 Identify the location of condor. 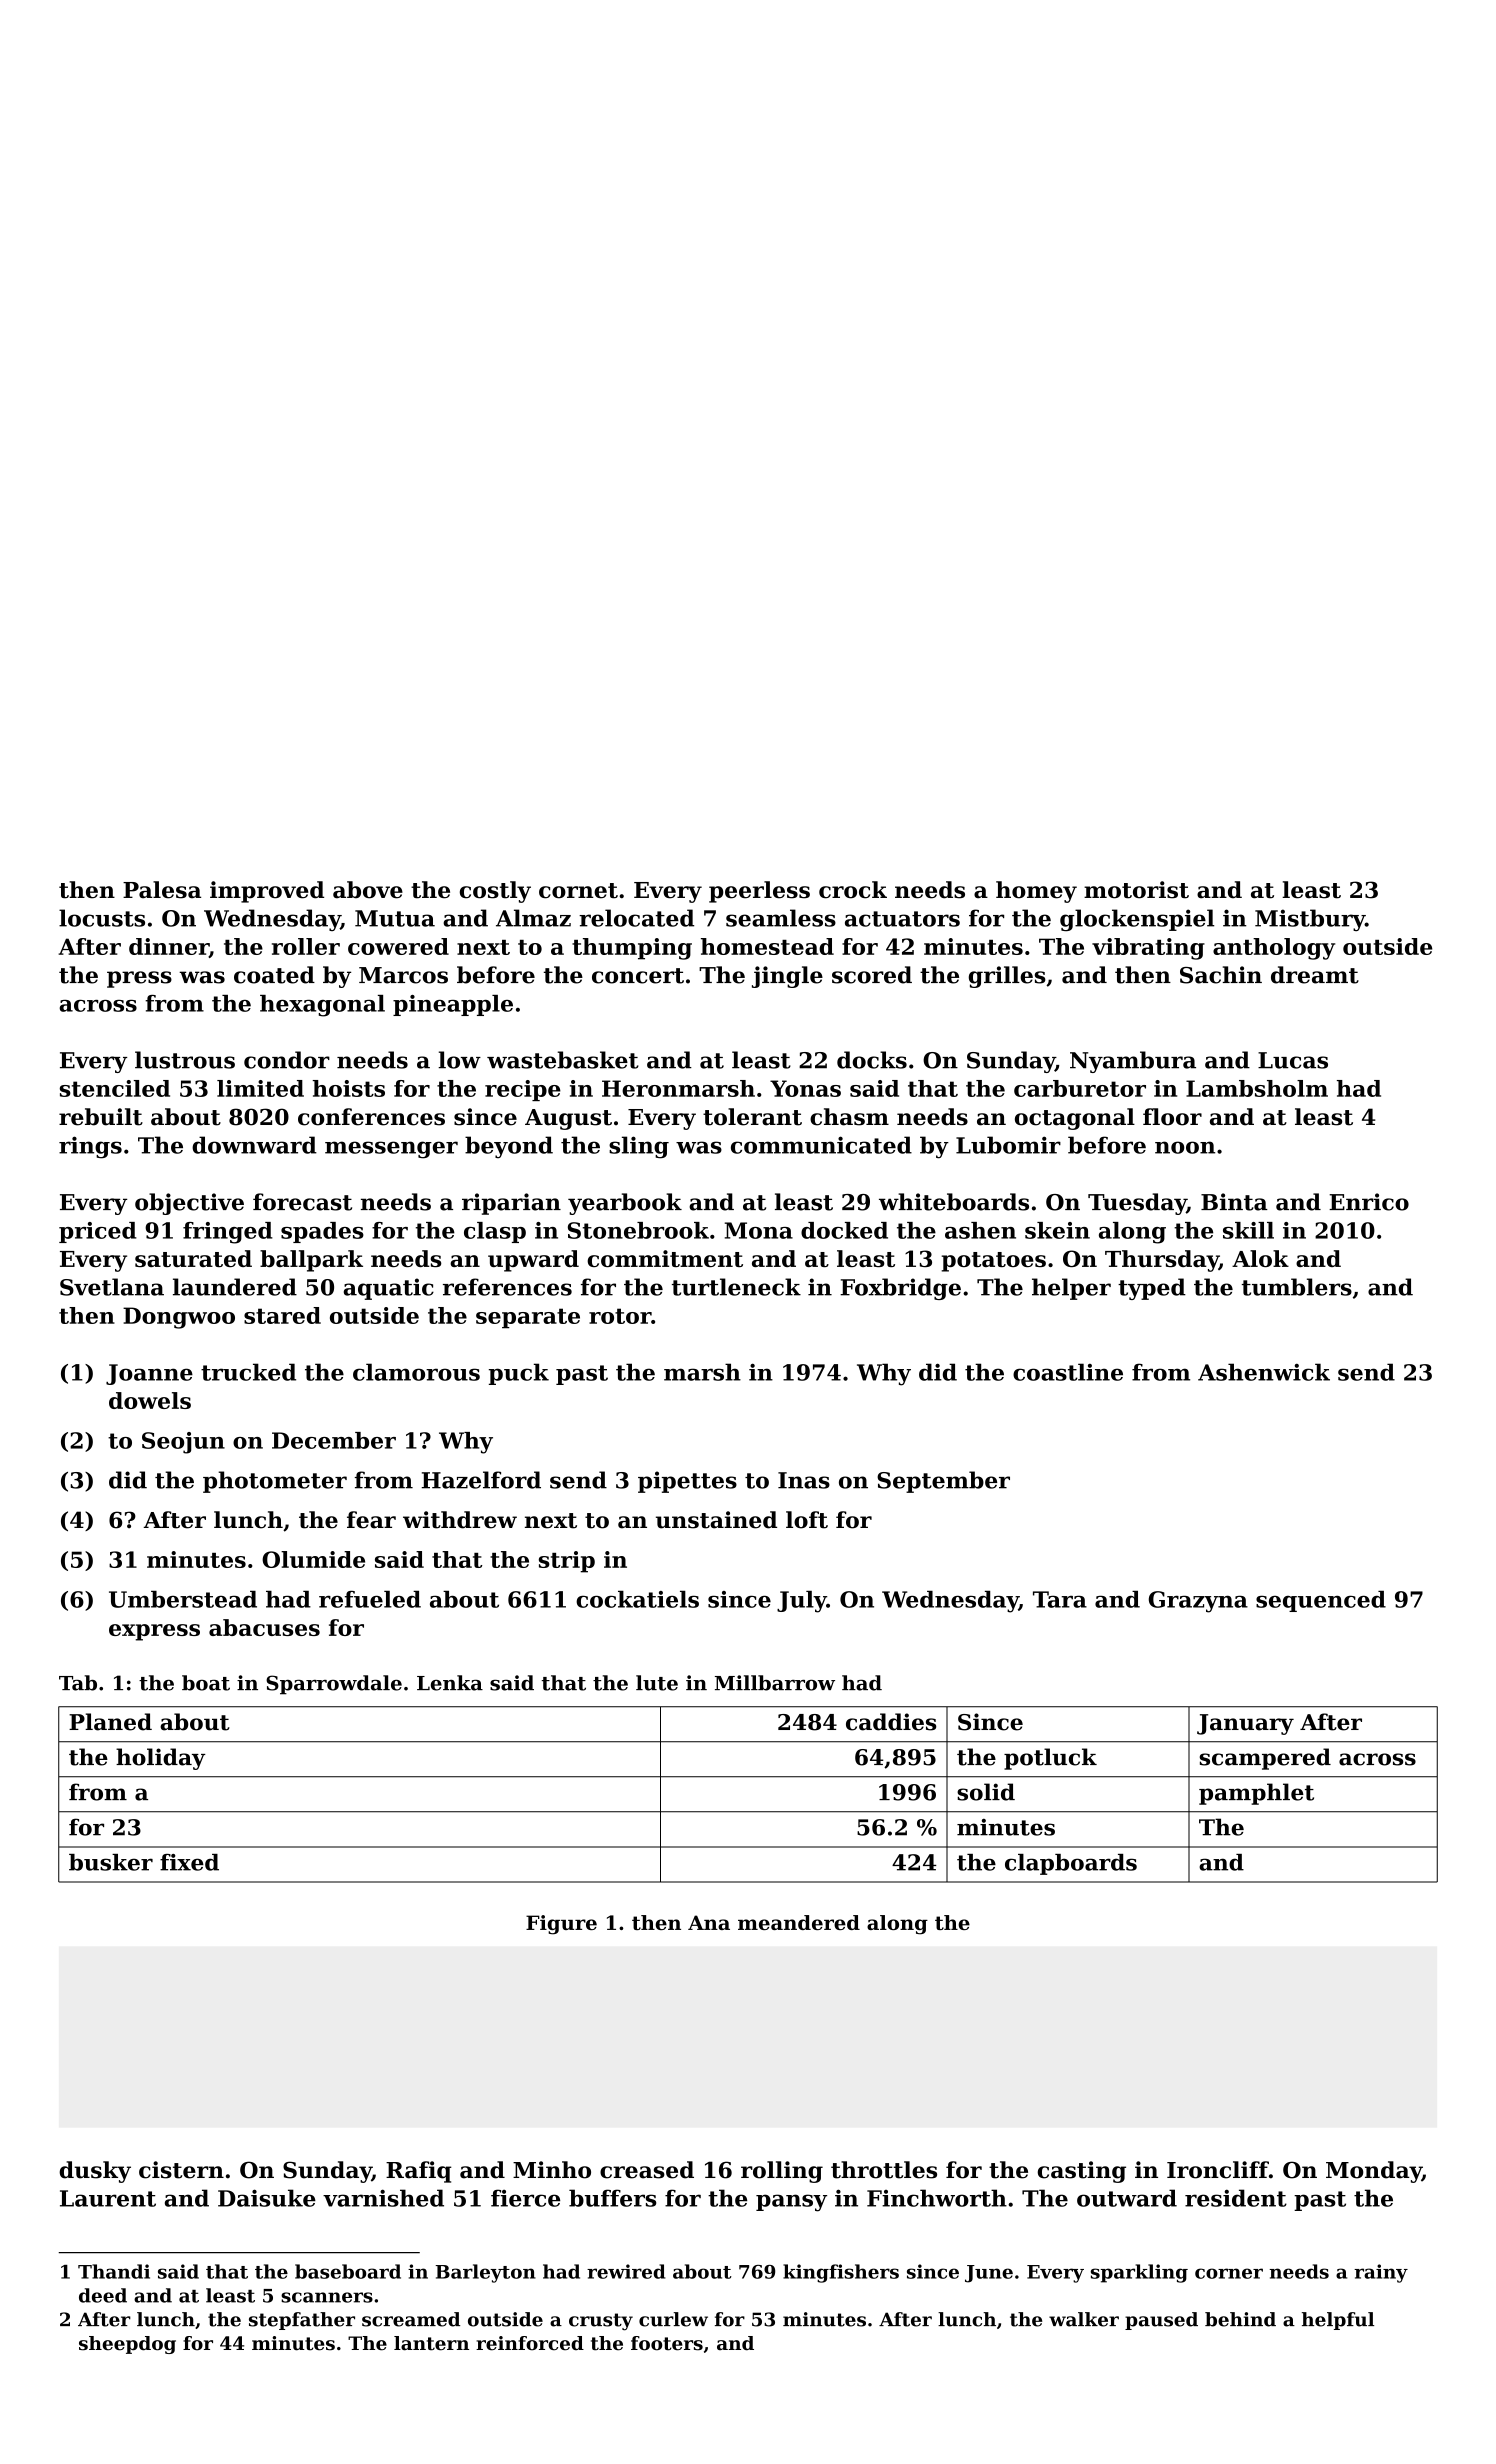
(287, 1060).
